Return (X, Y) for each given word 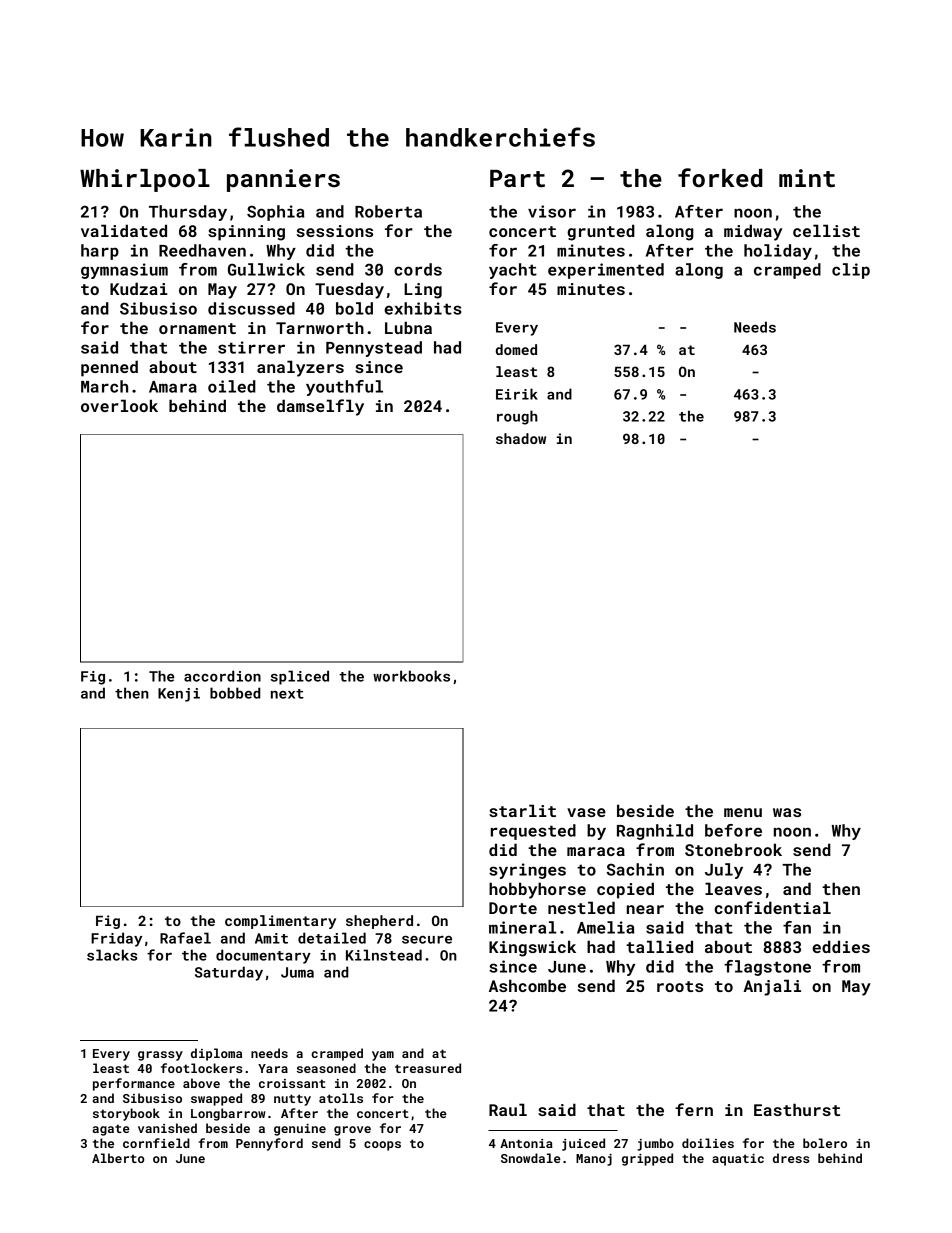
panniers (283, 180)
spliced (300, 677)
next (287, 694)
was (787, 812)
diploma (216, 1054)
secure (427, 940)
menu (743, 812)
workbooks (411, 676)
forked (720, 178)
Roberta (388, 211)
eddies (841, 946)
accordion (222, 676)
